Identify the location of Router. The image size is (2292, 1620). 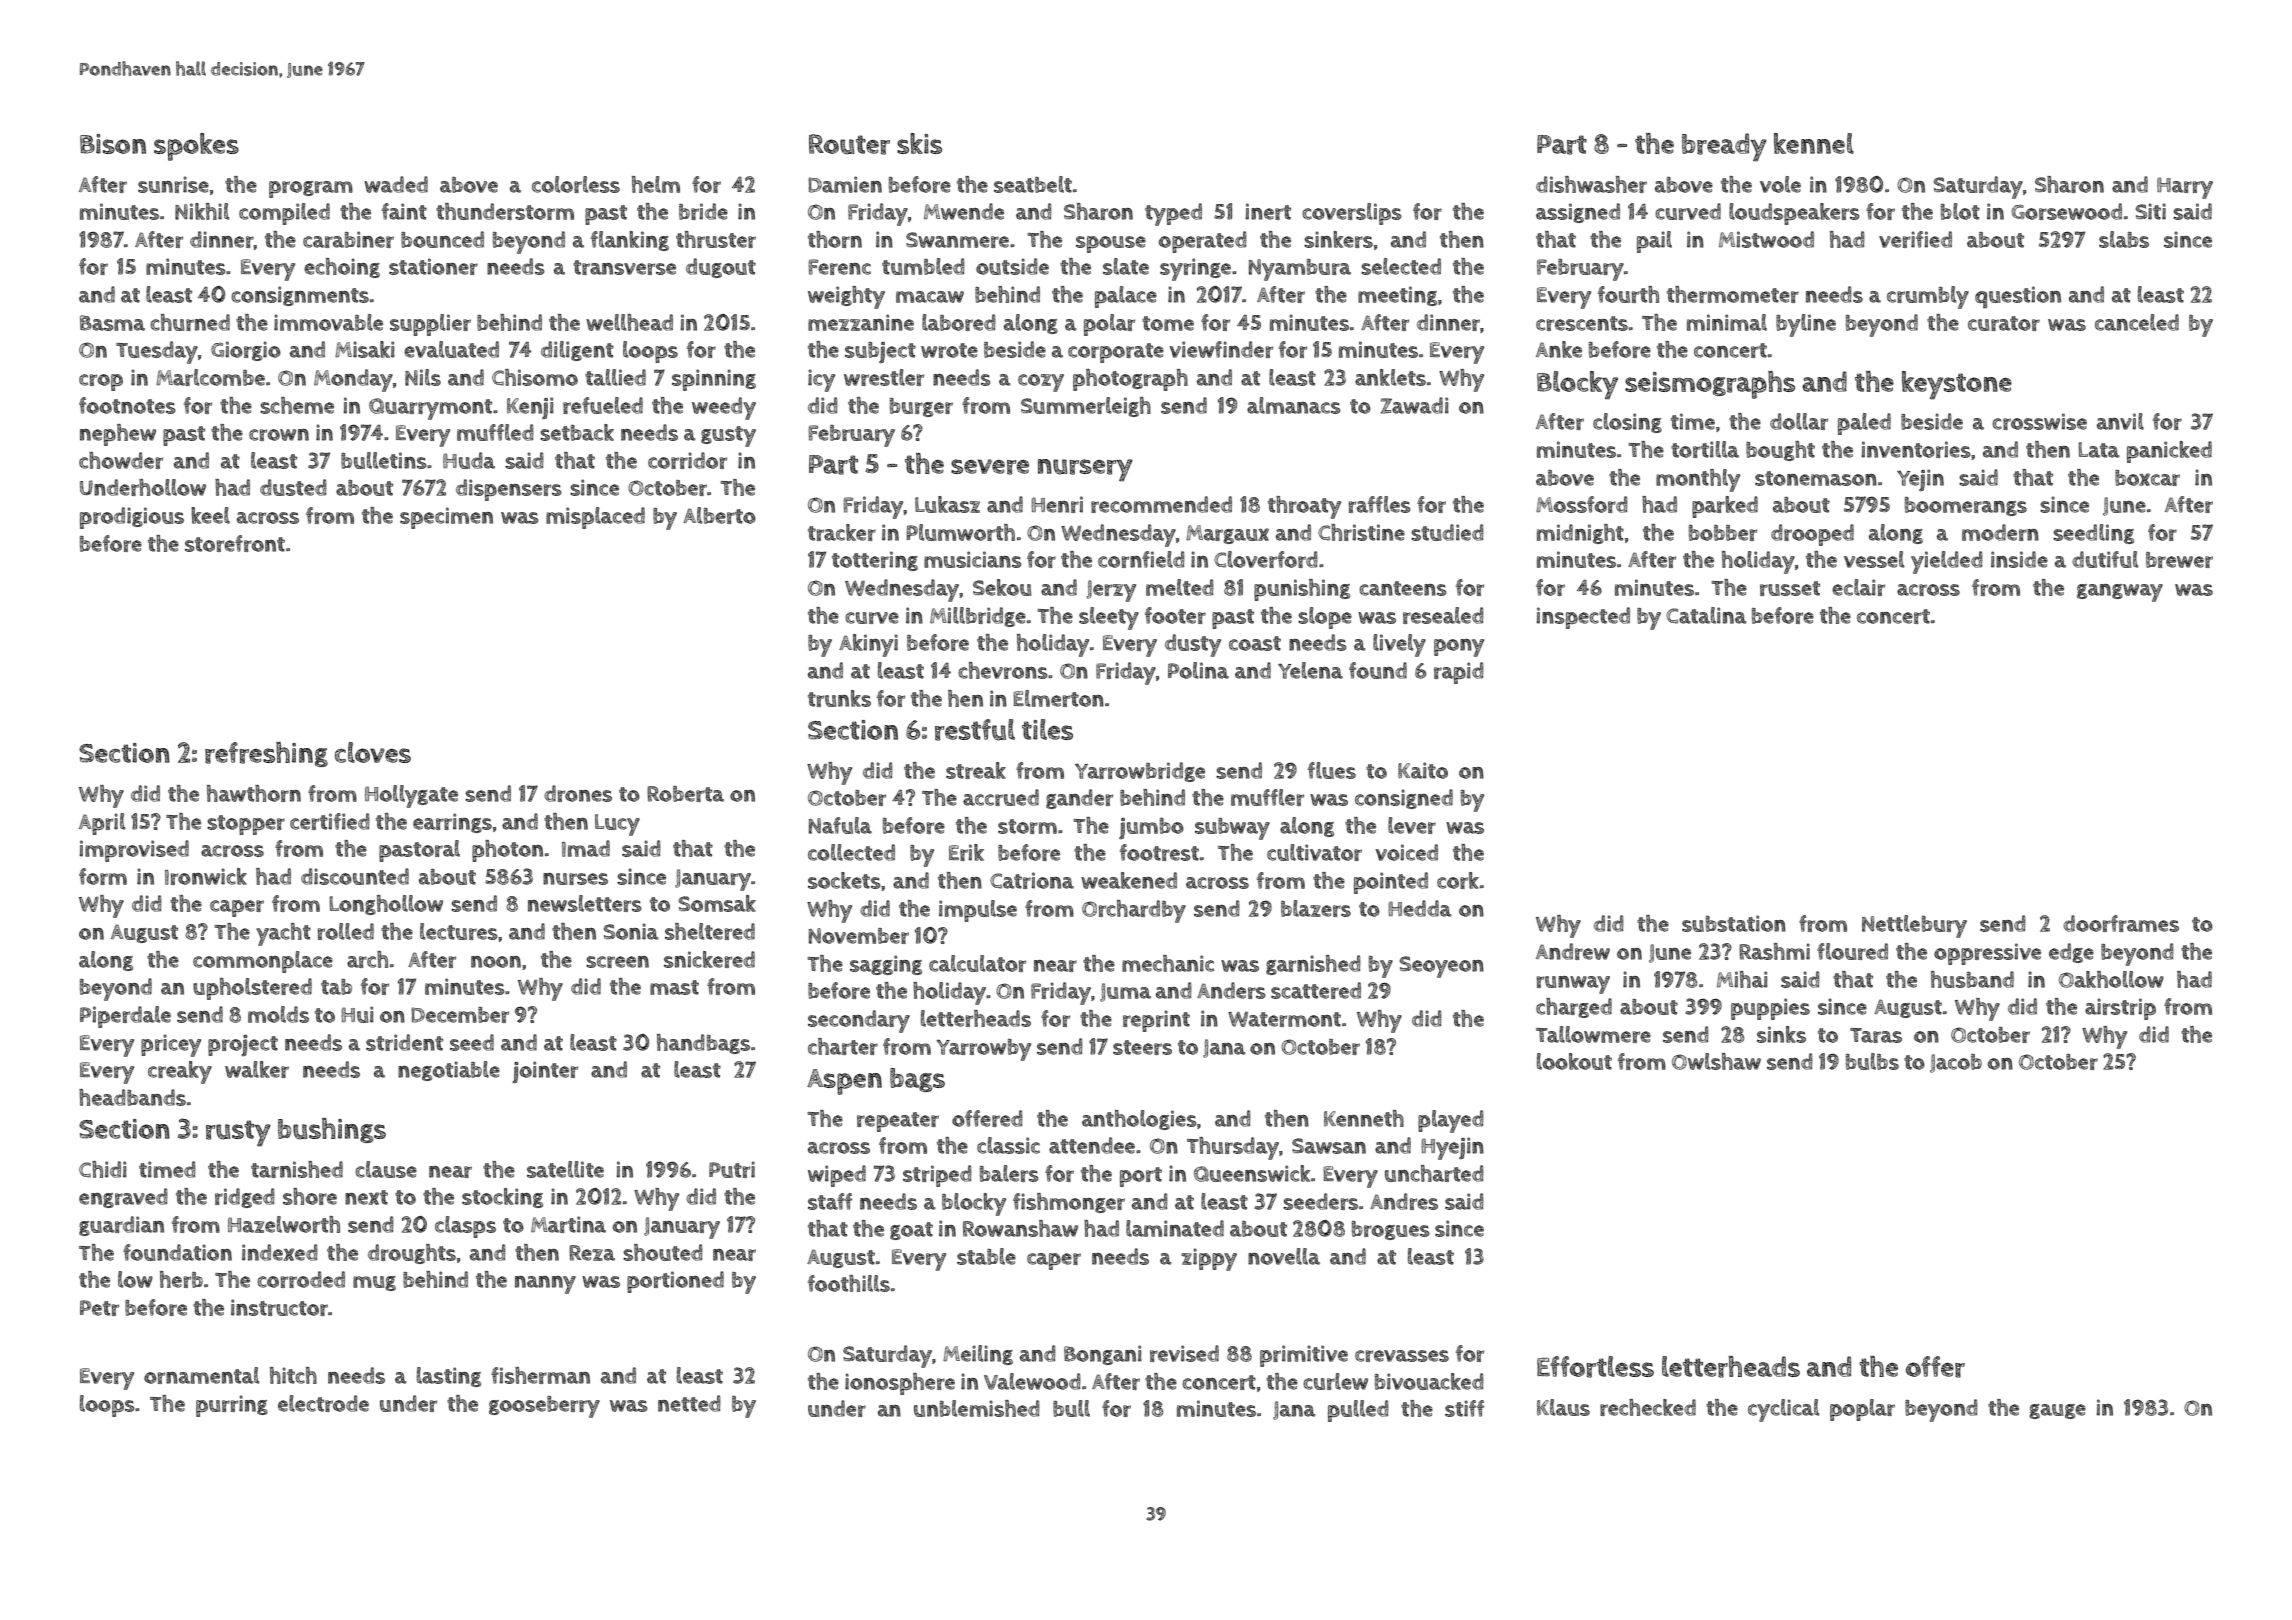
(849, 144).
